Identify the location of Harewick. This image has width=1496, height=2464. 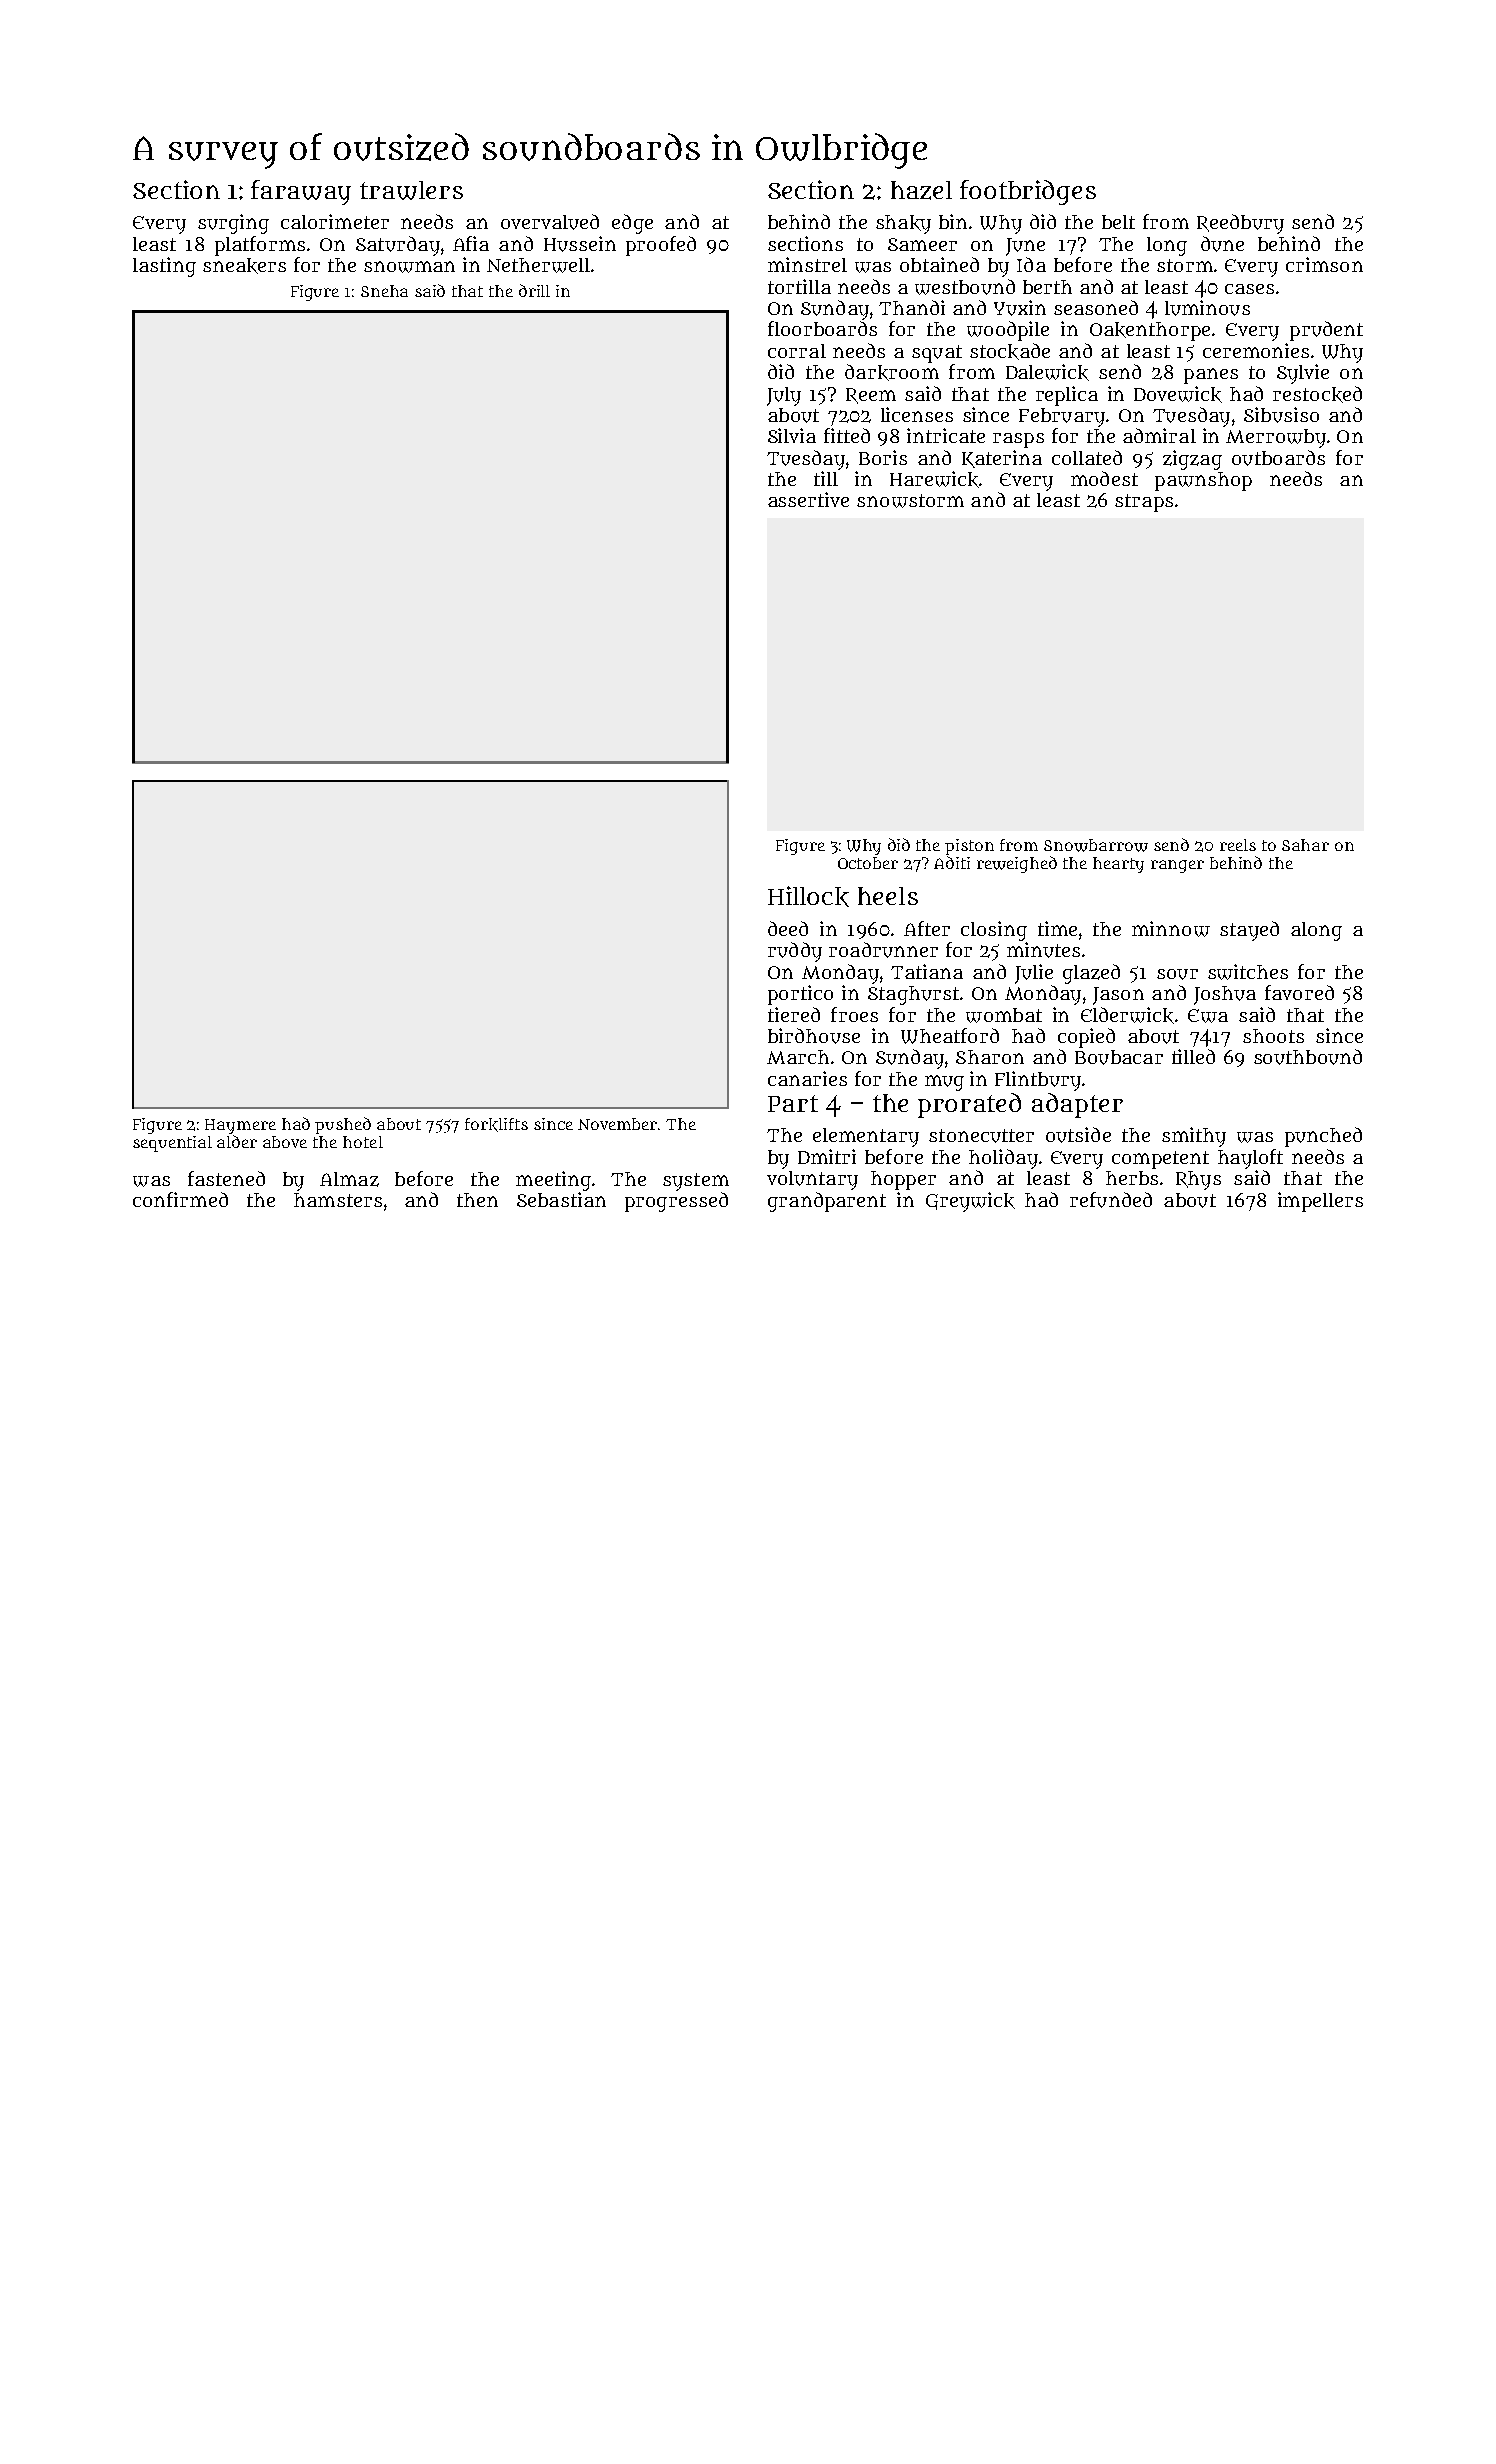
(934, 479).
